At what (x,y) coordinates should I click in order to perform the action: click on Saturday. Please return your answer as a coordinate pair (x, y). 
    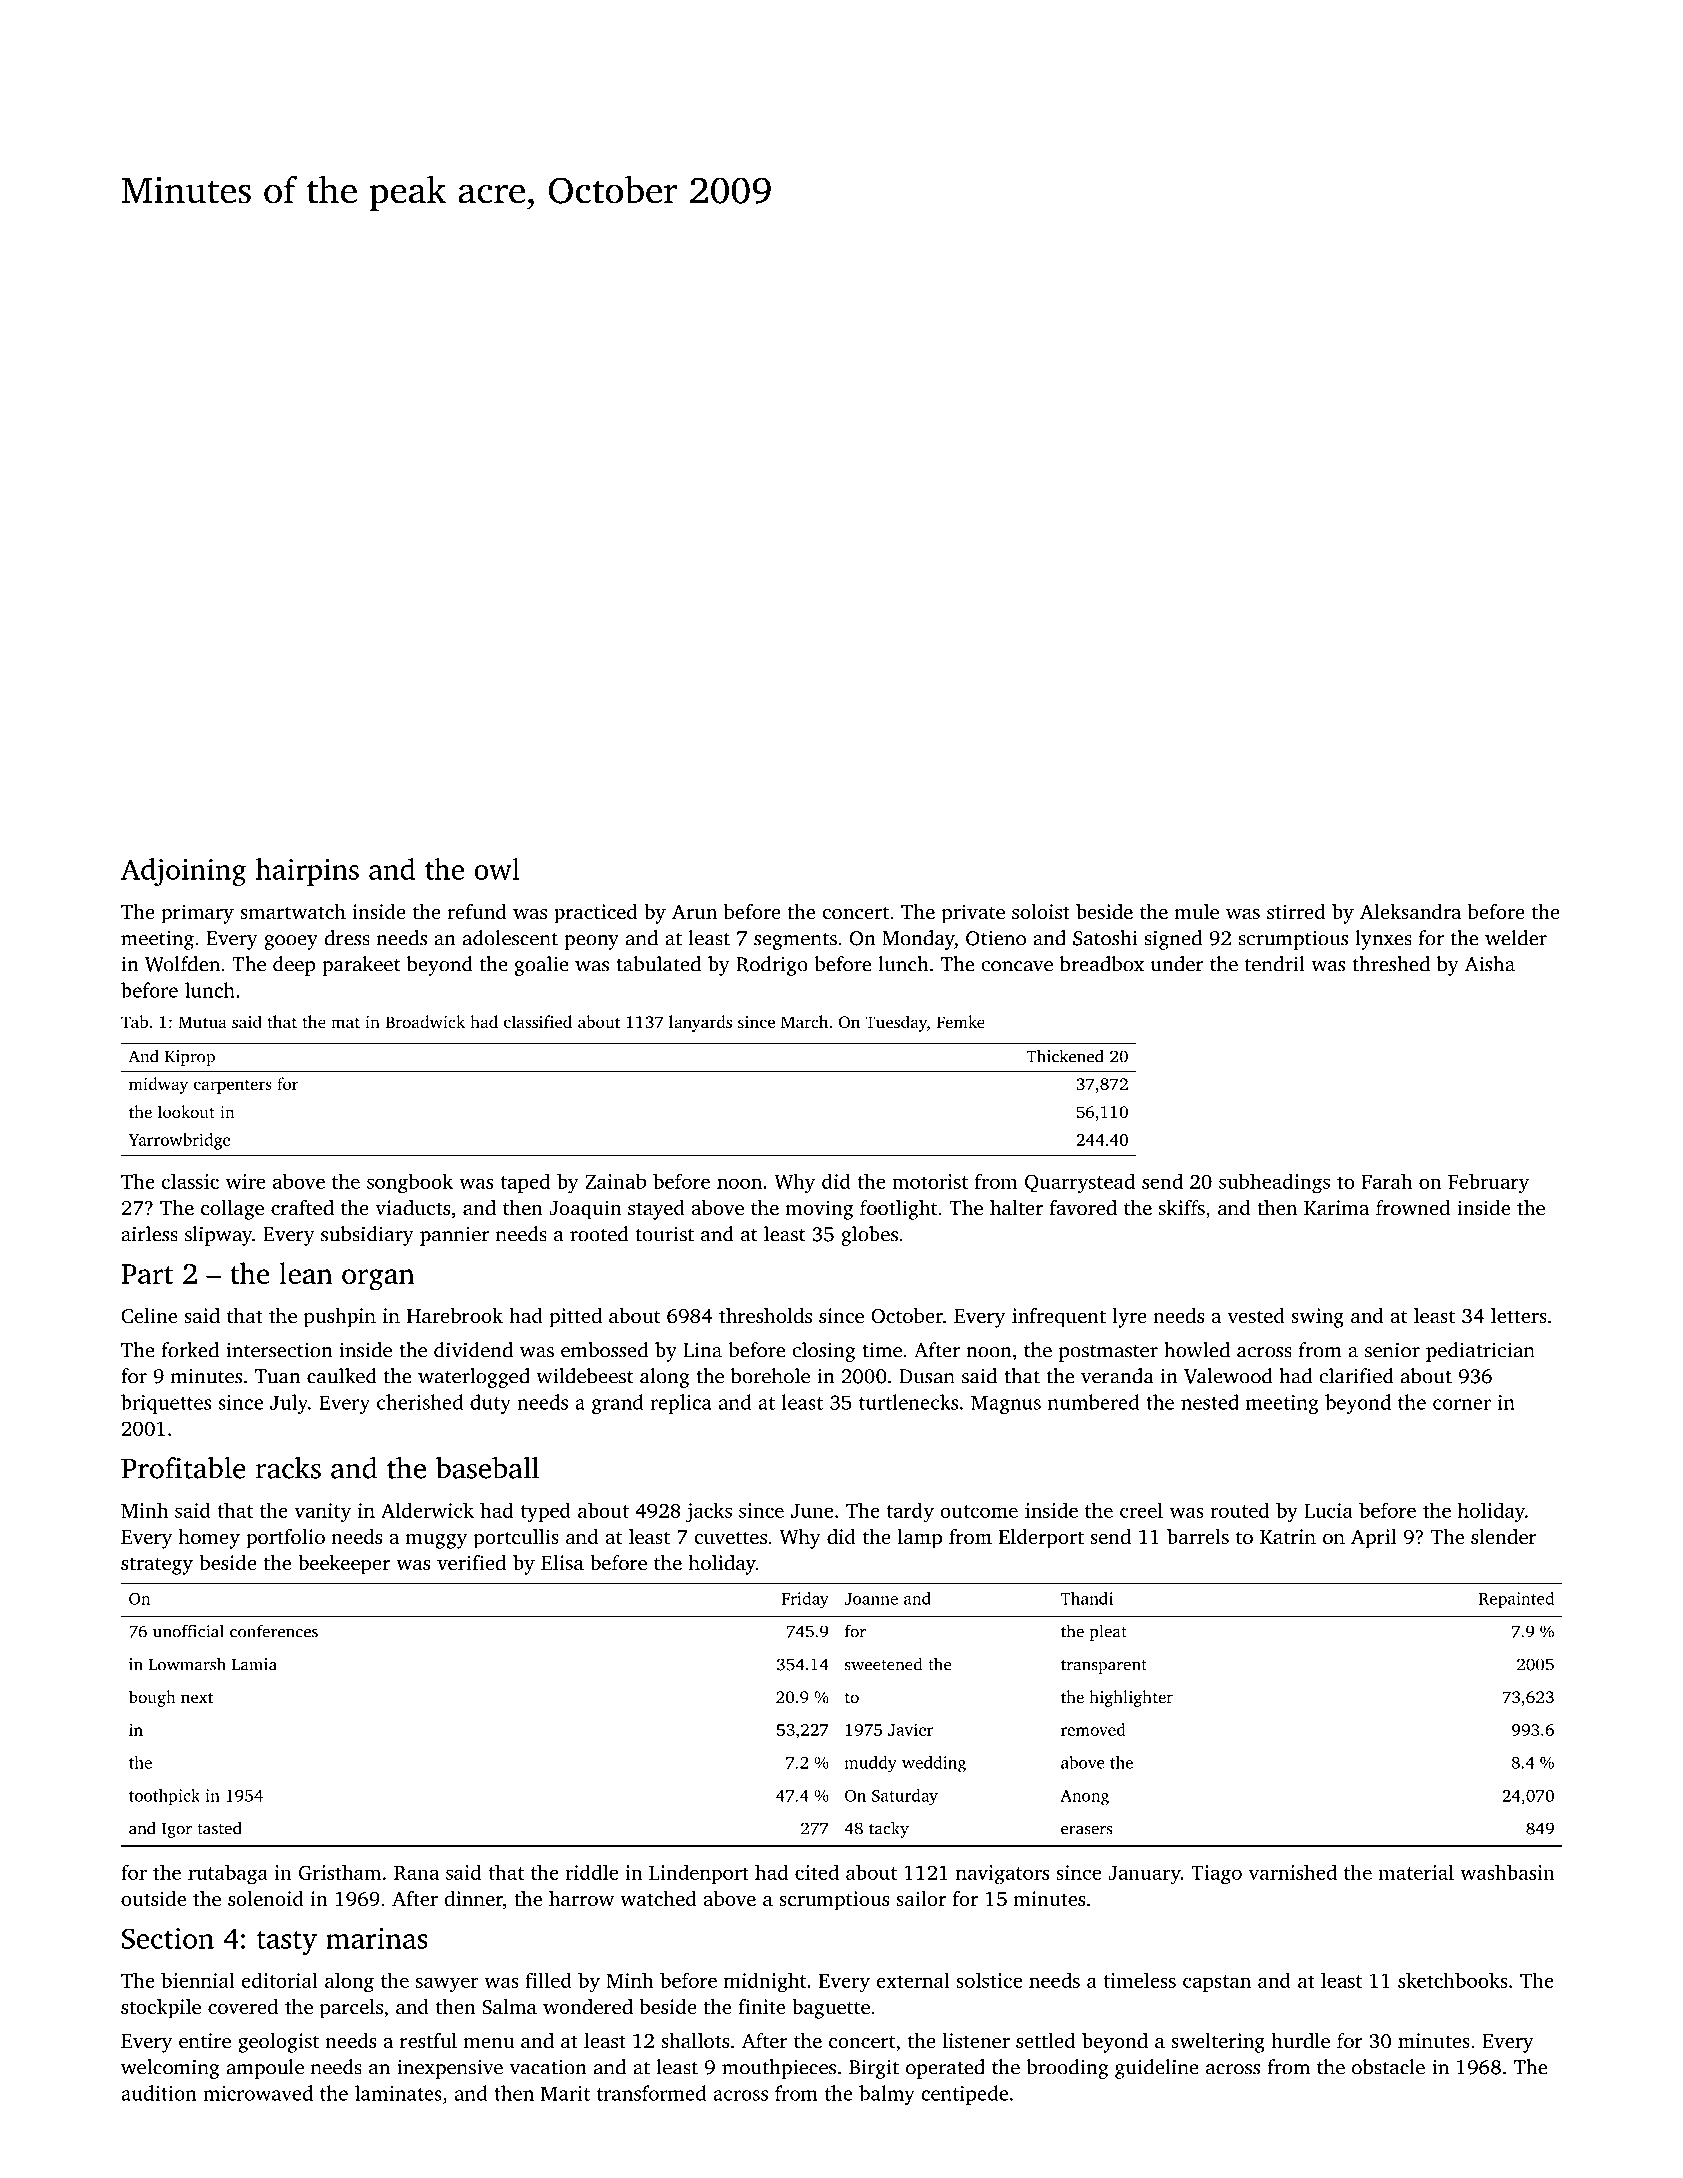
    Looking at the image, I should click on (905, 1797).
